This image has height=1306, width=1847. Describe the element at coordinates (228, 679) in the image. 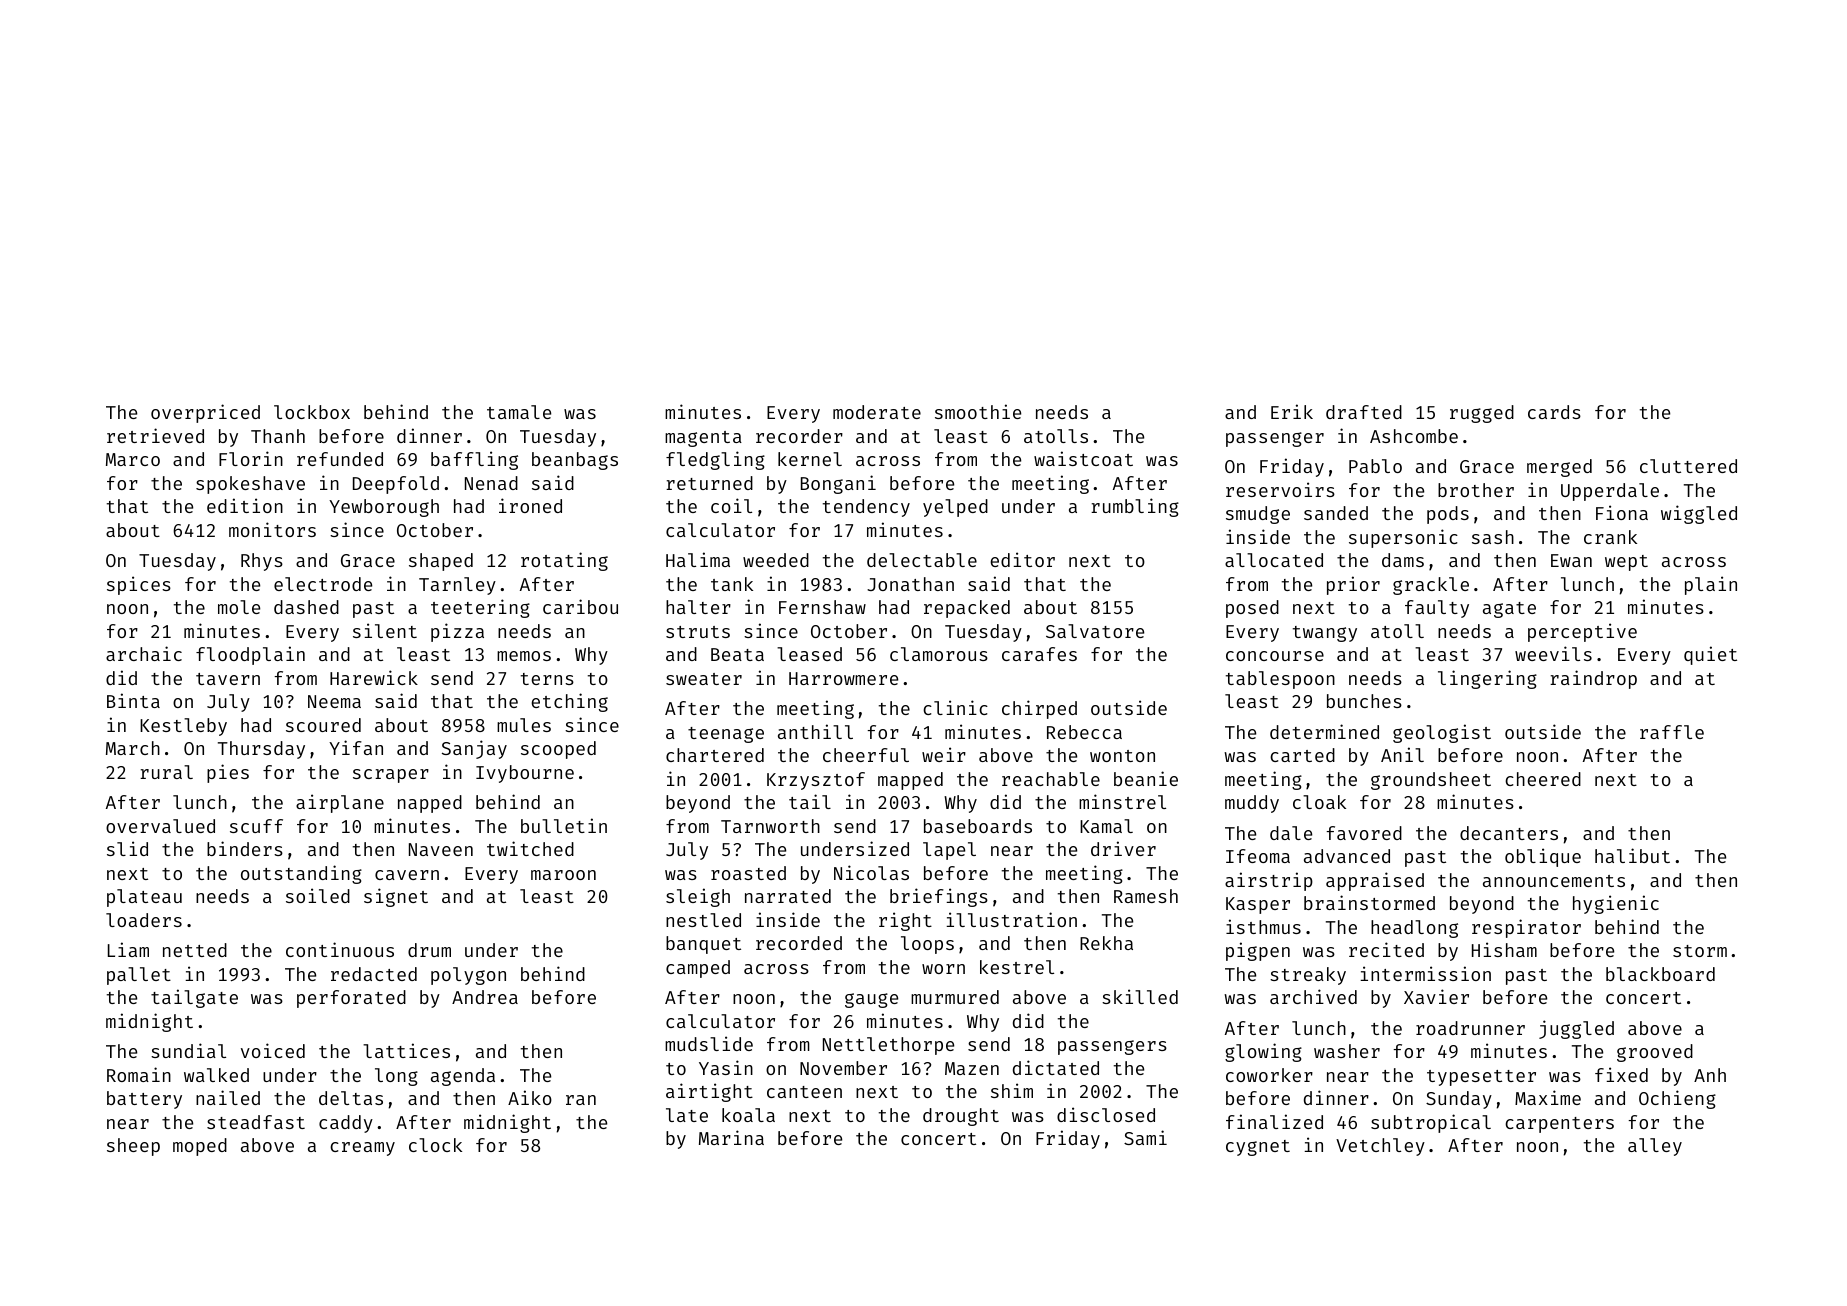

I see `tavern` at that location.
